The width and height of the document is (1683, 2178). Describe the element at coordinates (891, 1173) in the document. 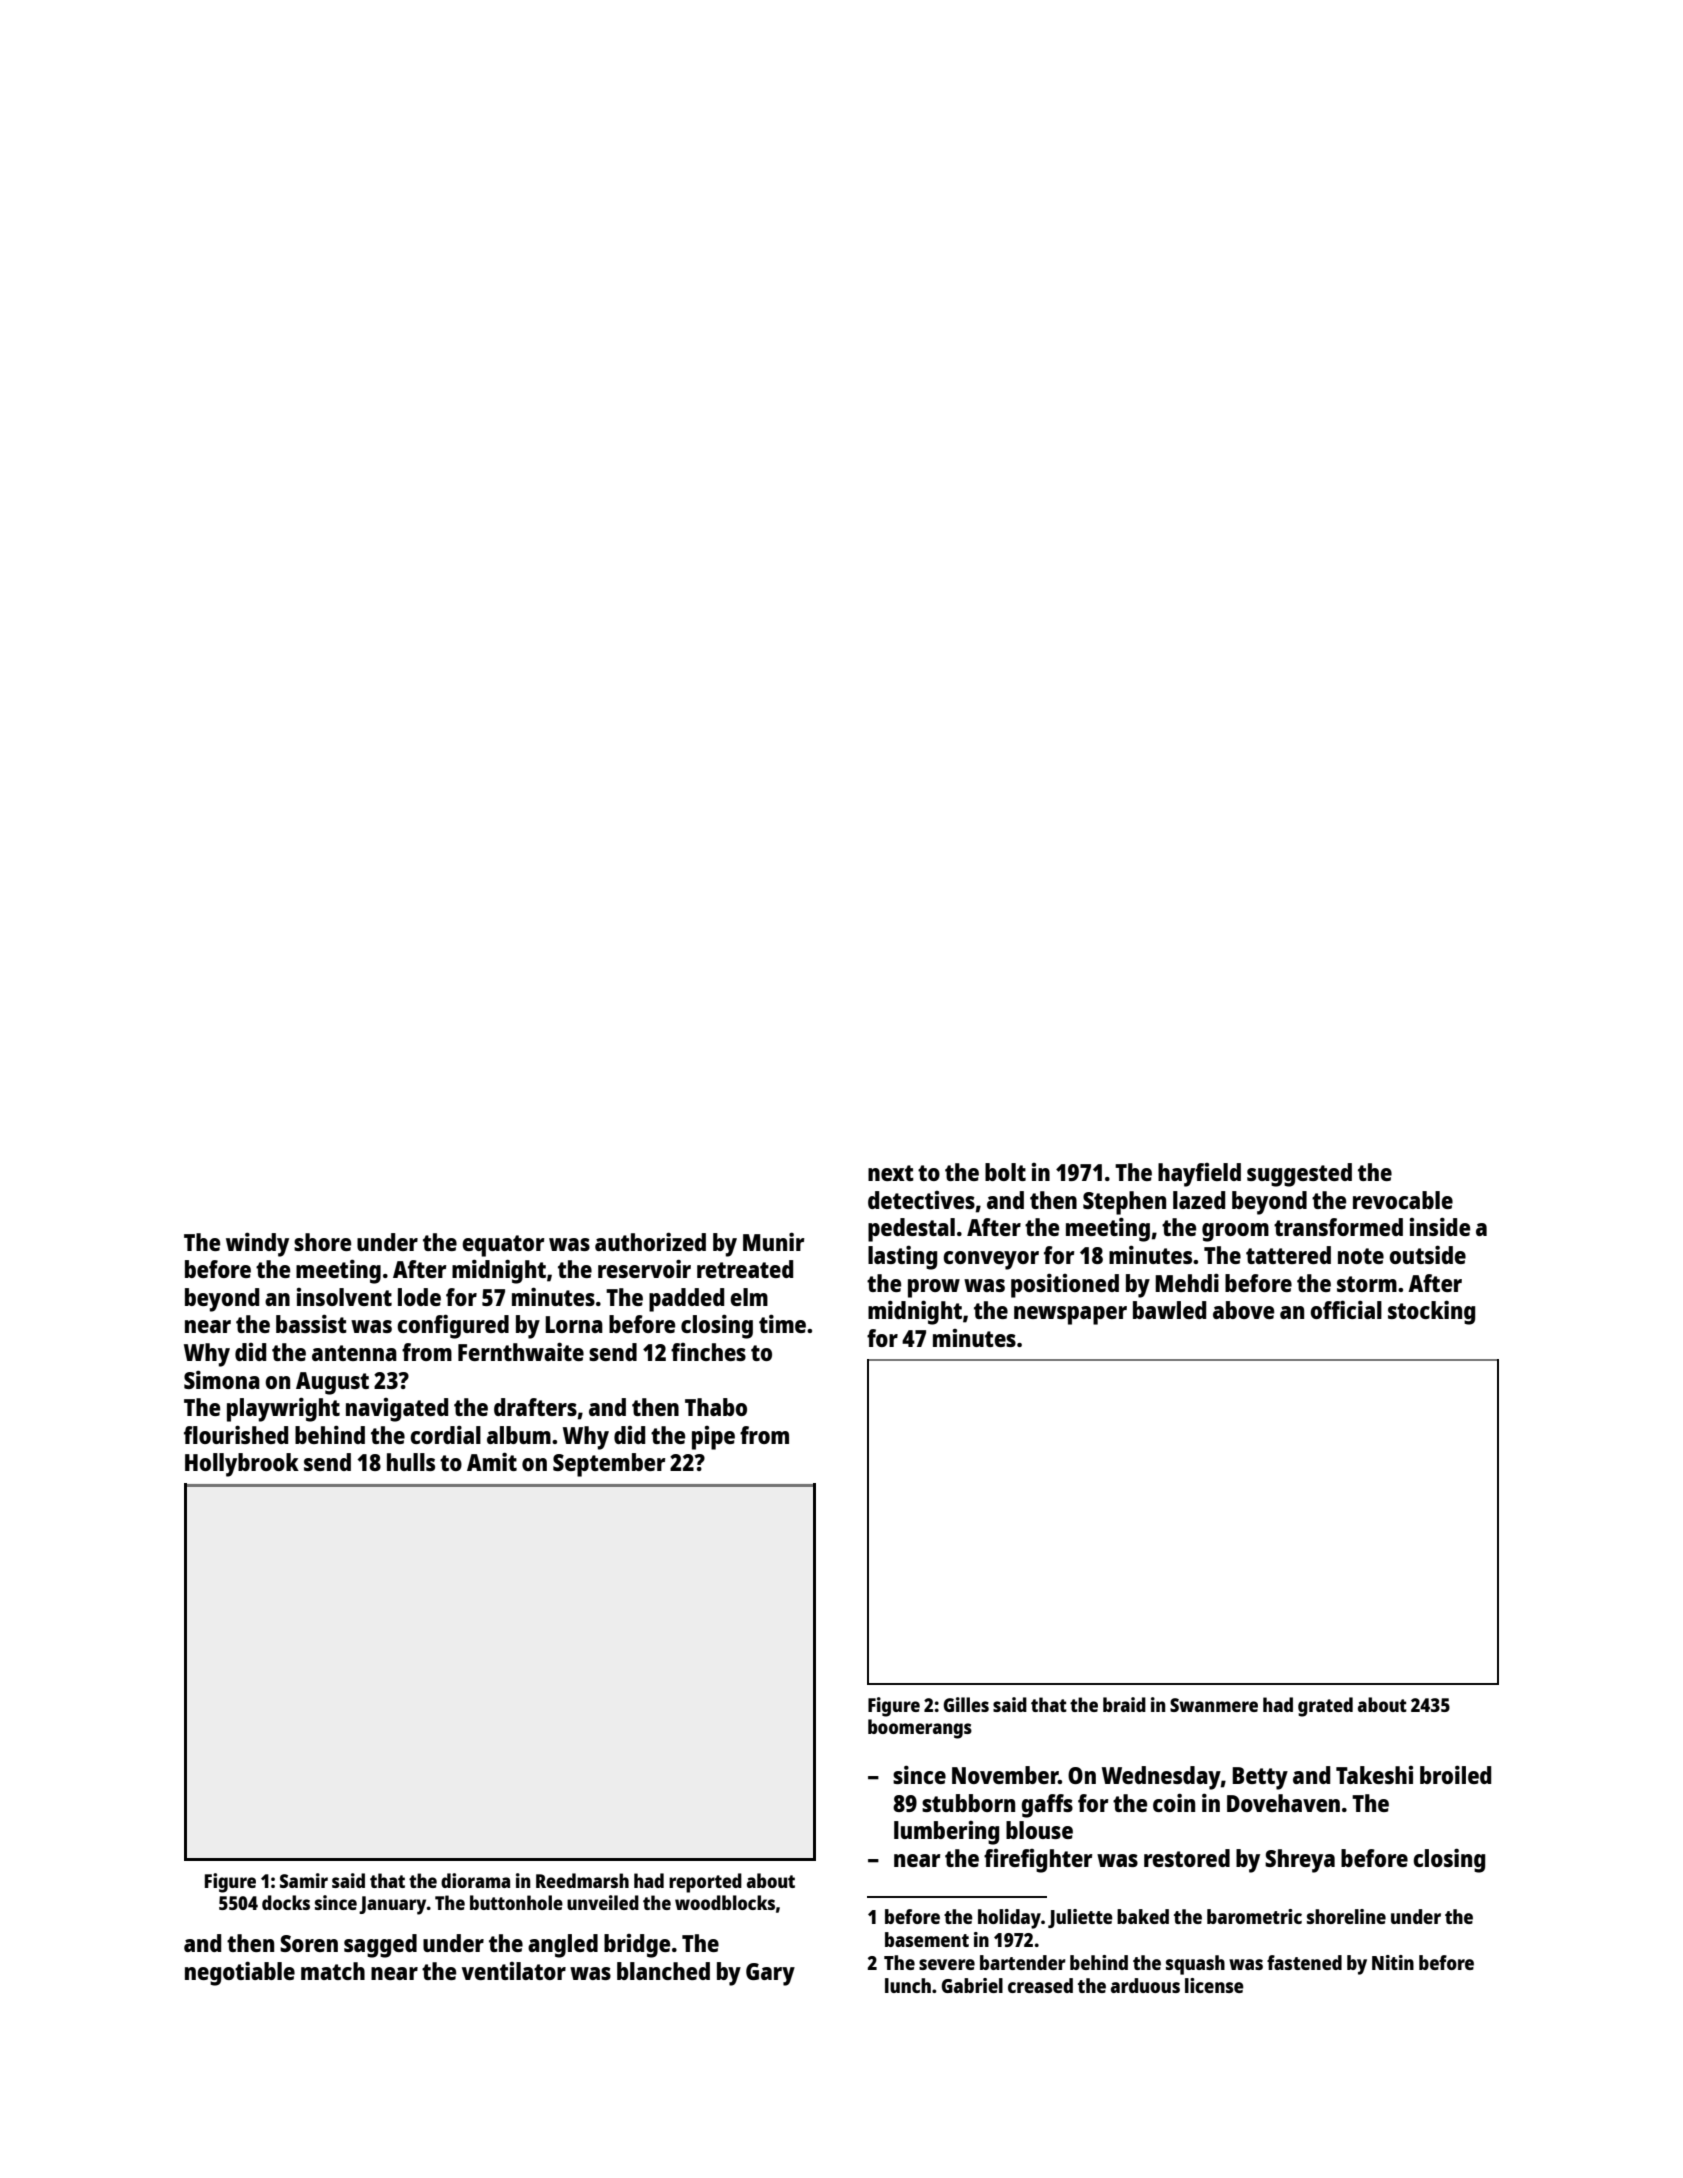

I see `next` at that location.
